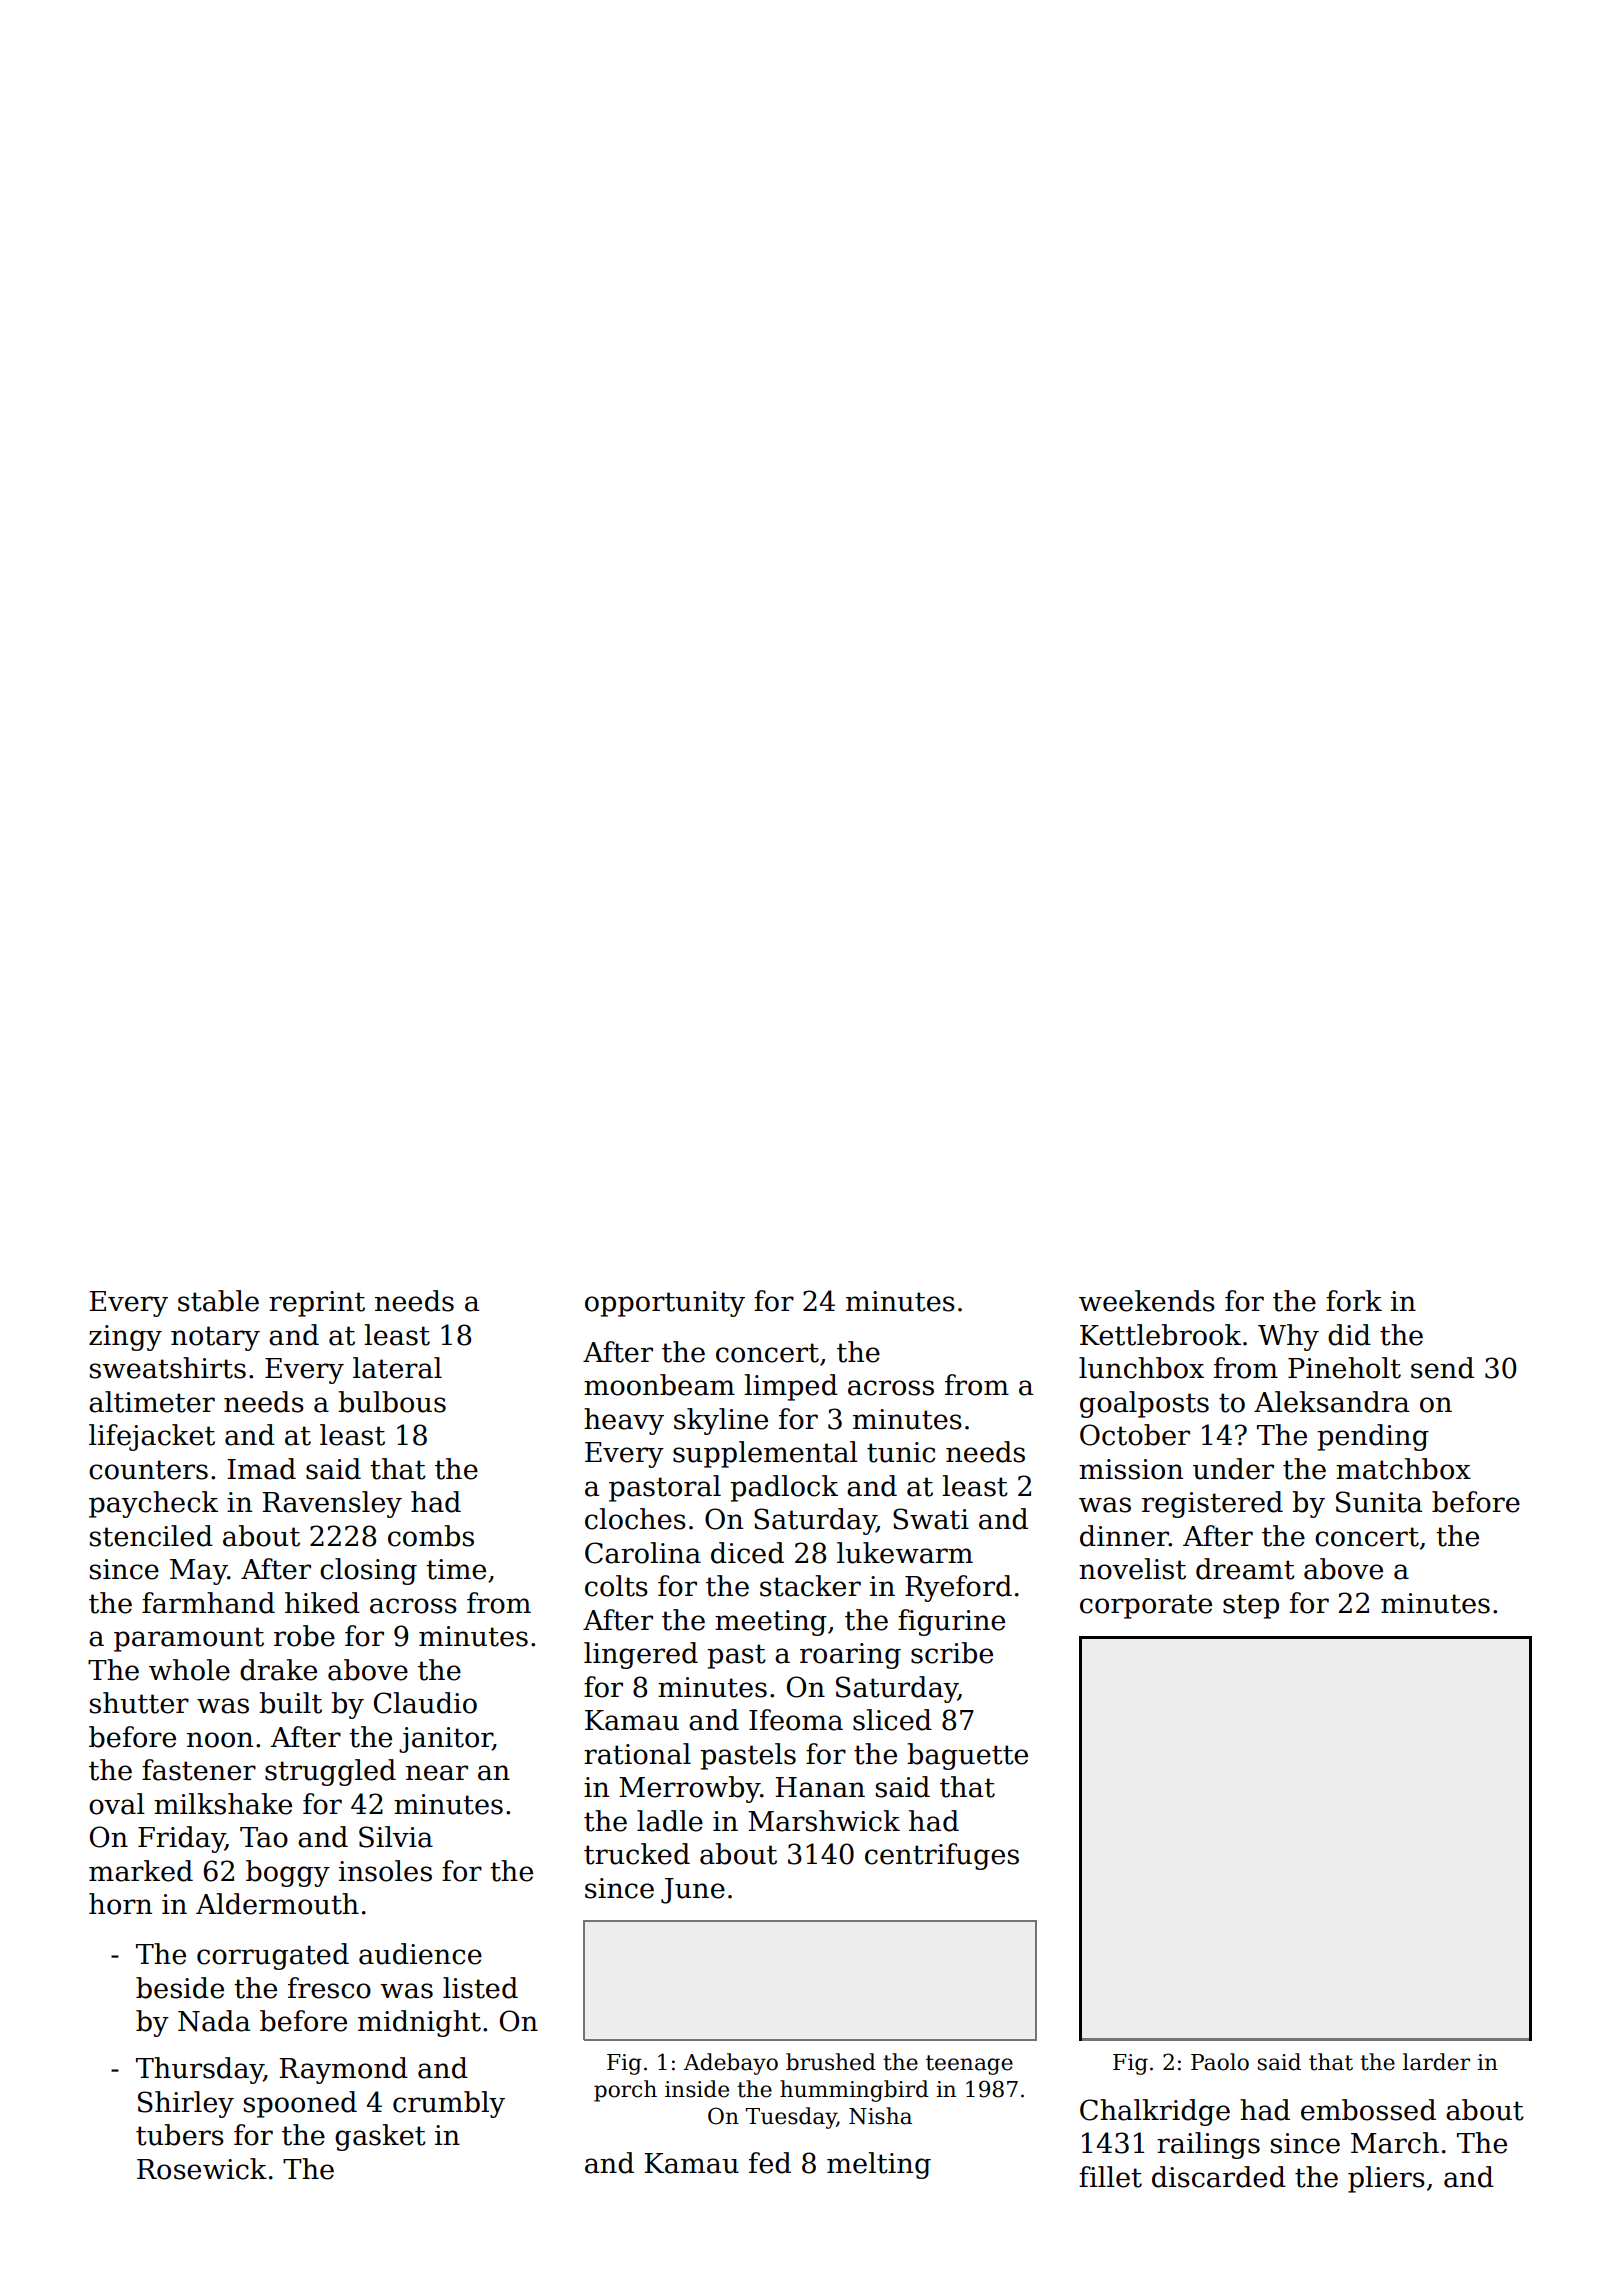 This screenshot has width=1620, height=2292. I want to click on lunchbox, so click(1141, 1368).
